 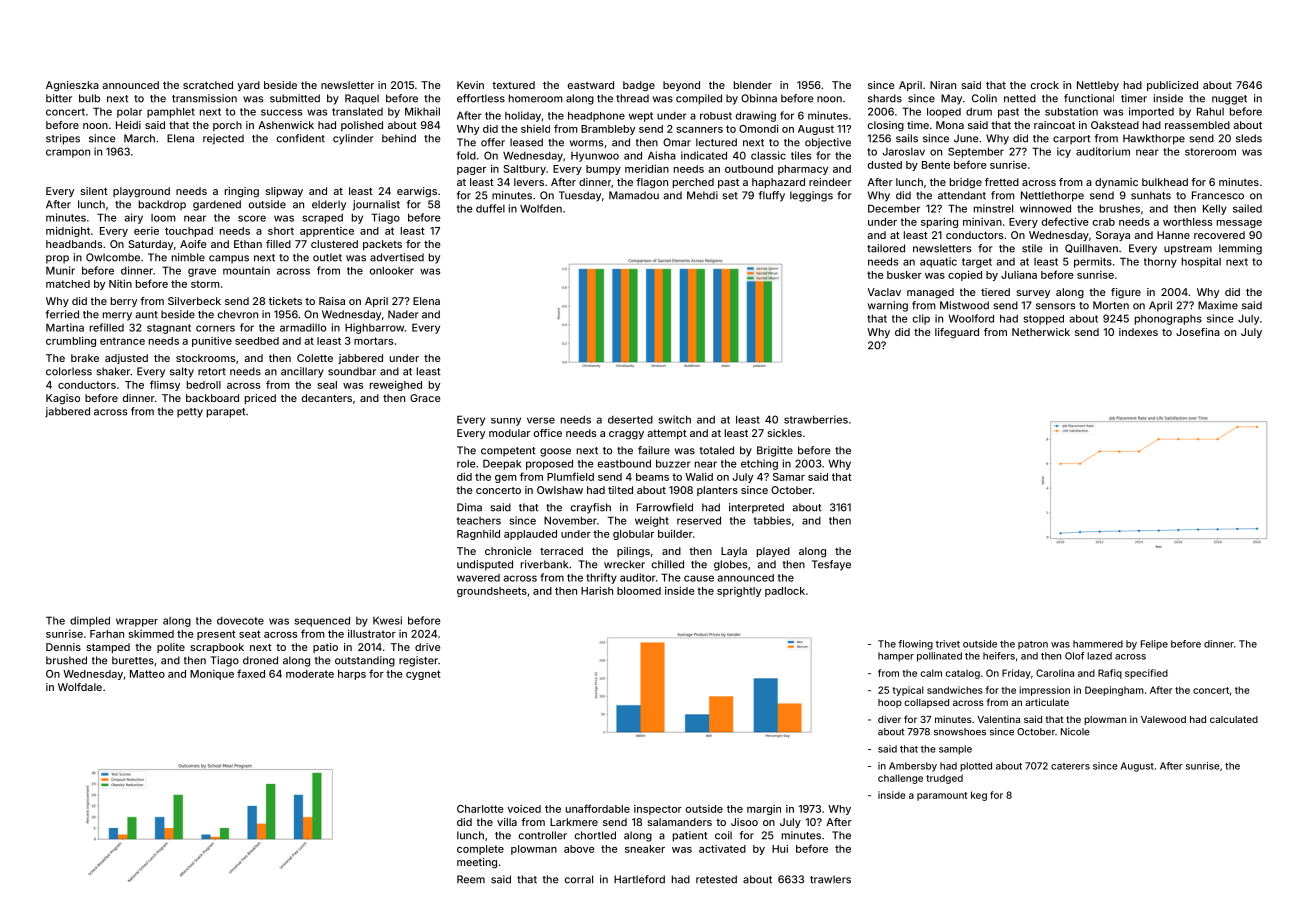 What do you see at coordinates (1033, 645) in the screenshot?
I see `patron` at bounding box center [1033, 645].
